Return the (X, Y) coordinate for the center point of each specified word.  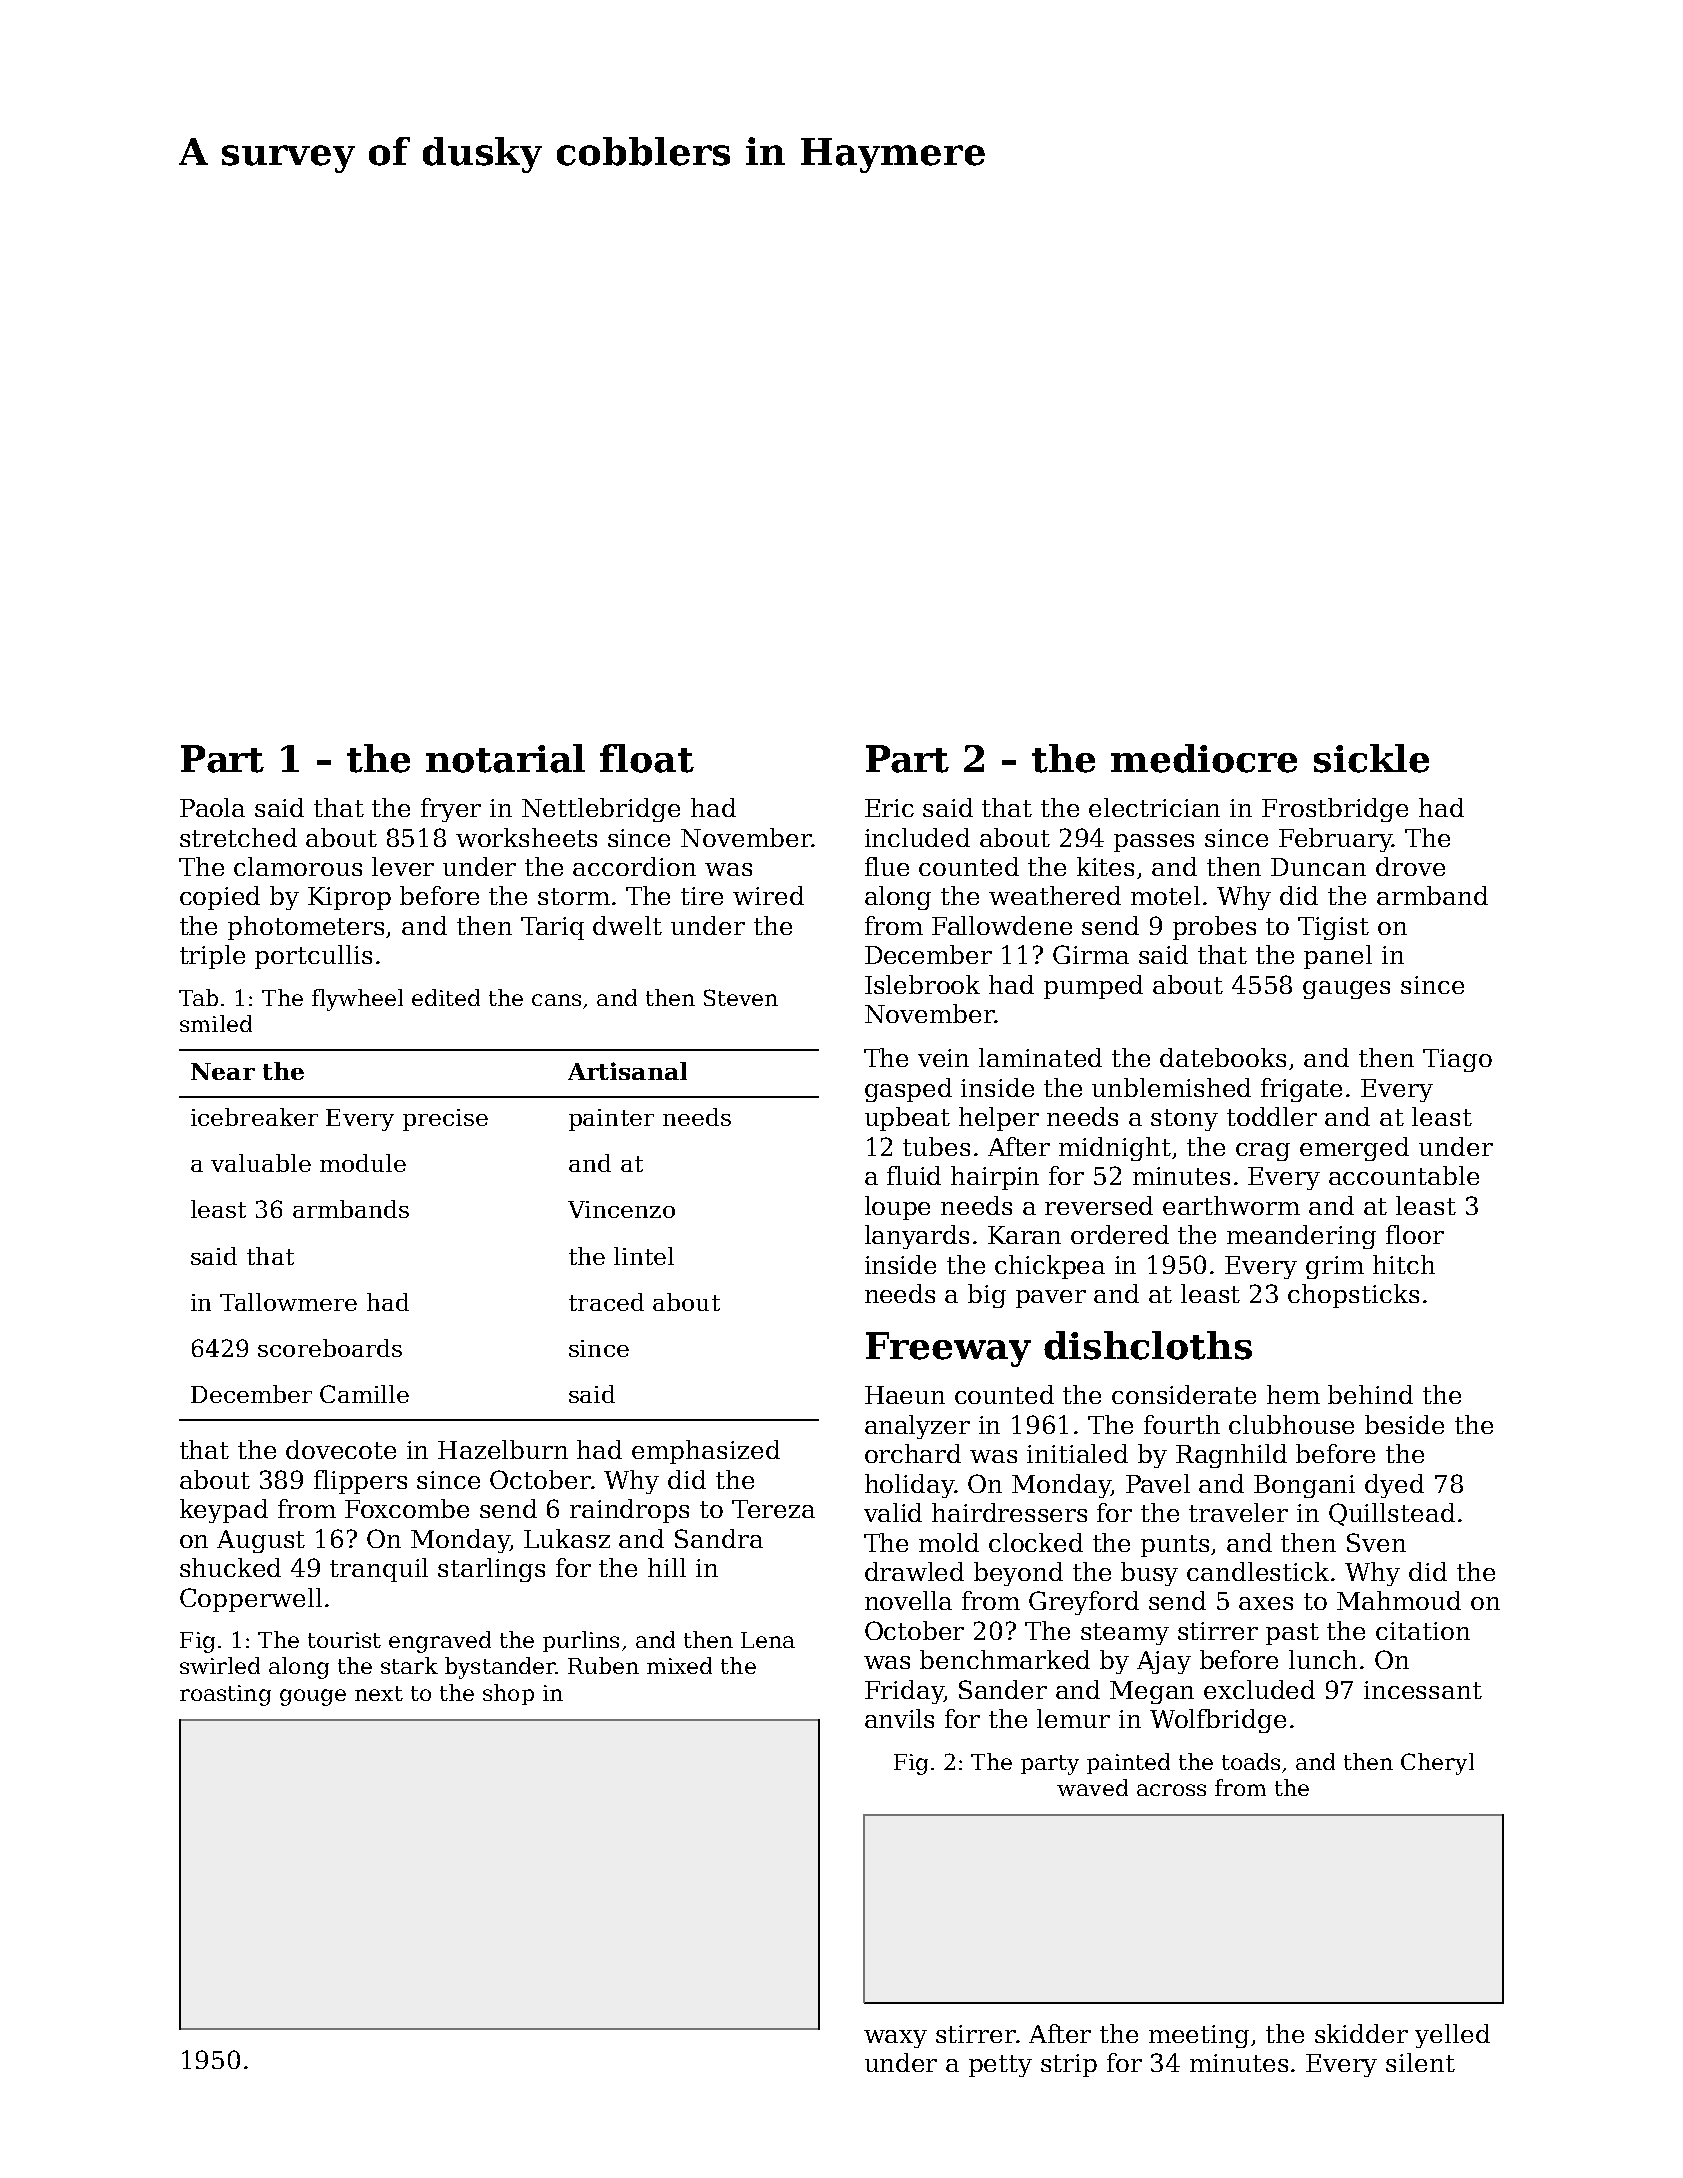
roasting (225, 1695)
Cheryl (1437, 1764)
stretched (238, 837)
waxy (895, 2039)
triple (212, 957)
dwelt (627, 925)
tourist (344, 1640)
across (1171, 1790)
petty (1000, 2066)
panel (1338, 957)
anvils (899, 1718)
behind (1370, 1394)
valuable (261, 1163)
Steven (741, 997)
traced (606, 1302)
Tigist (1333, 928)
